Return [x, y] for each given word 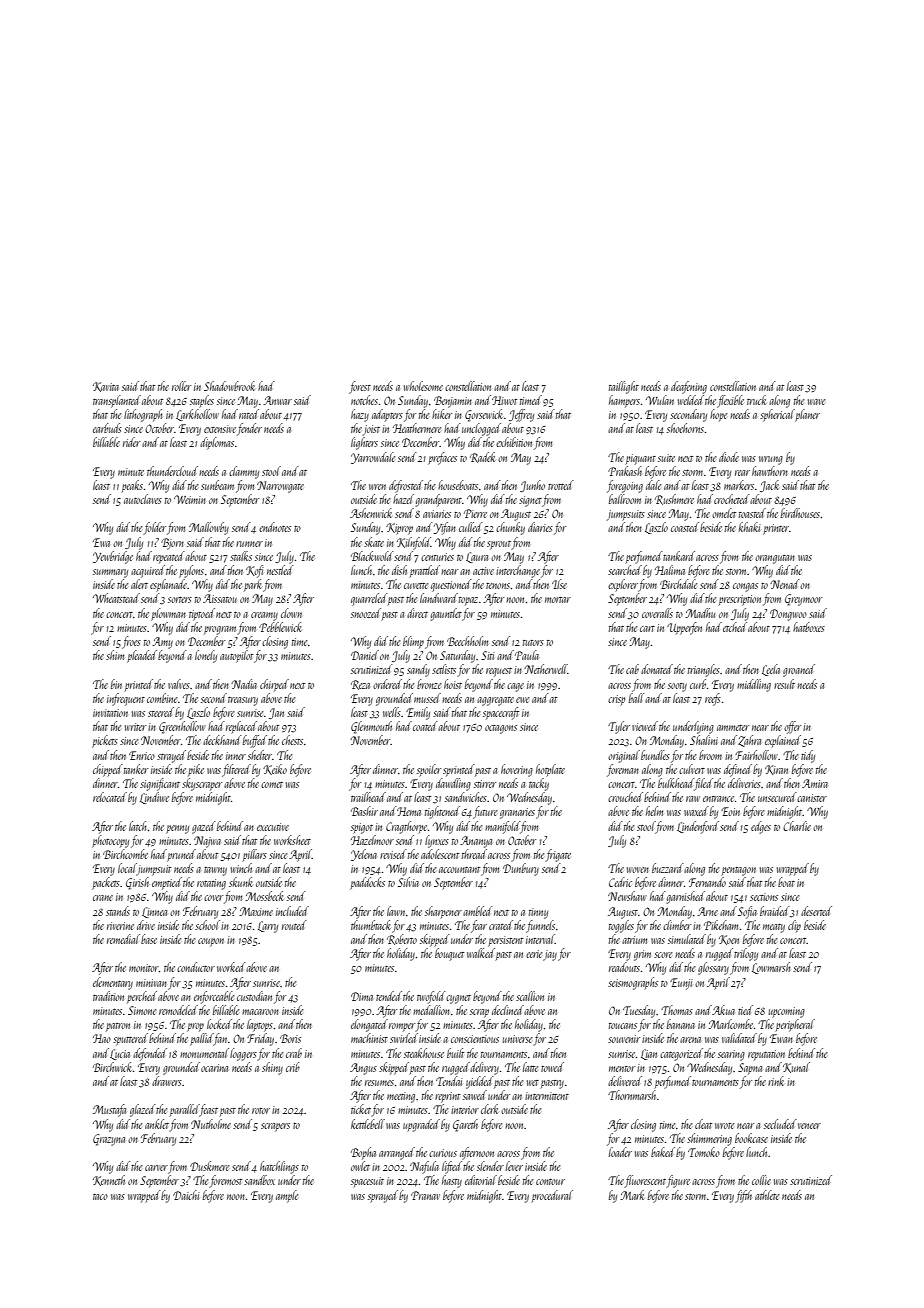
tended [389, 996]
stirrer [485, 784]
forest [360, 387]
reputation [766, 1055]
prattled [425, 571]
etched [735, 627]
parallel [185, 1110]
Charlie [797, 826]
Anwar [277, 400]
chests [292, 740]
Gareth [465, 1125]
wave [816, 402]
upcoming [786, 1012]
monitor [144, 968]
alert [139, 584]
